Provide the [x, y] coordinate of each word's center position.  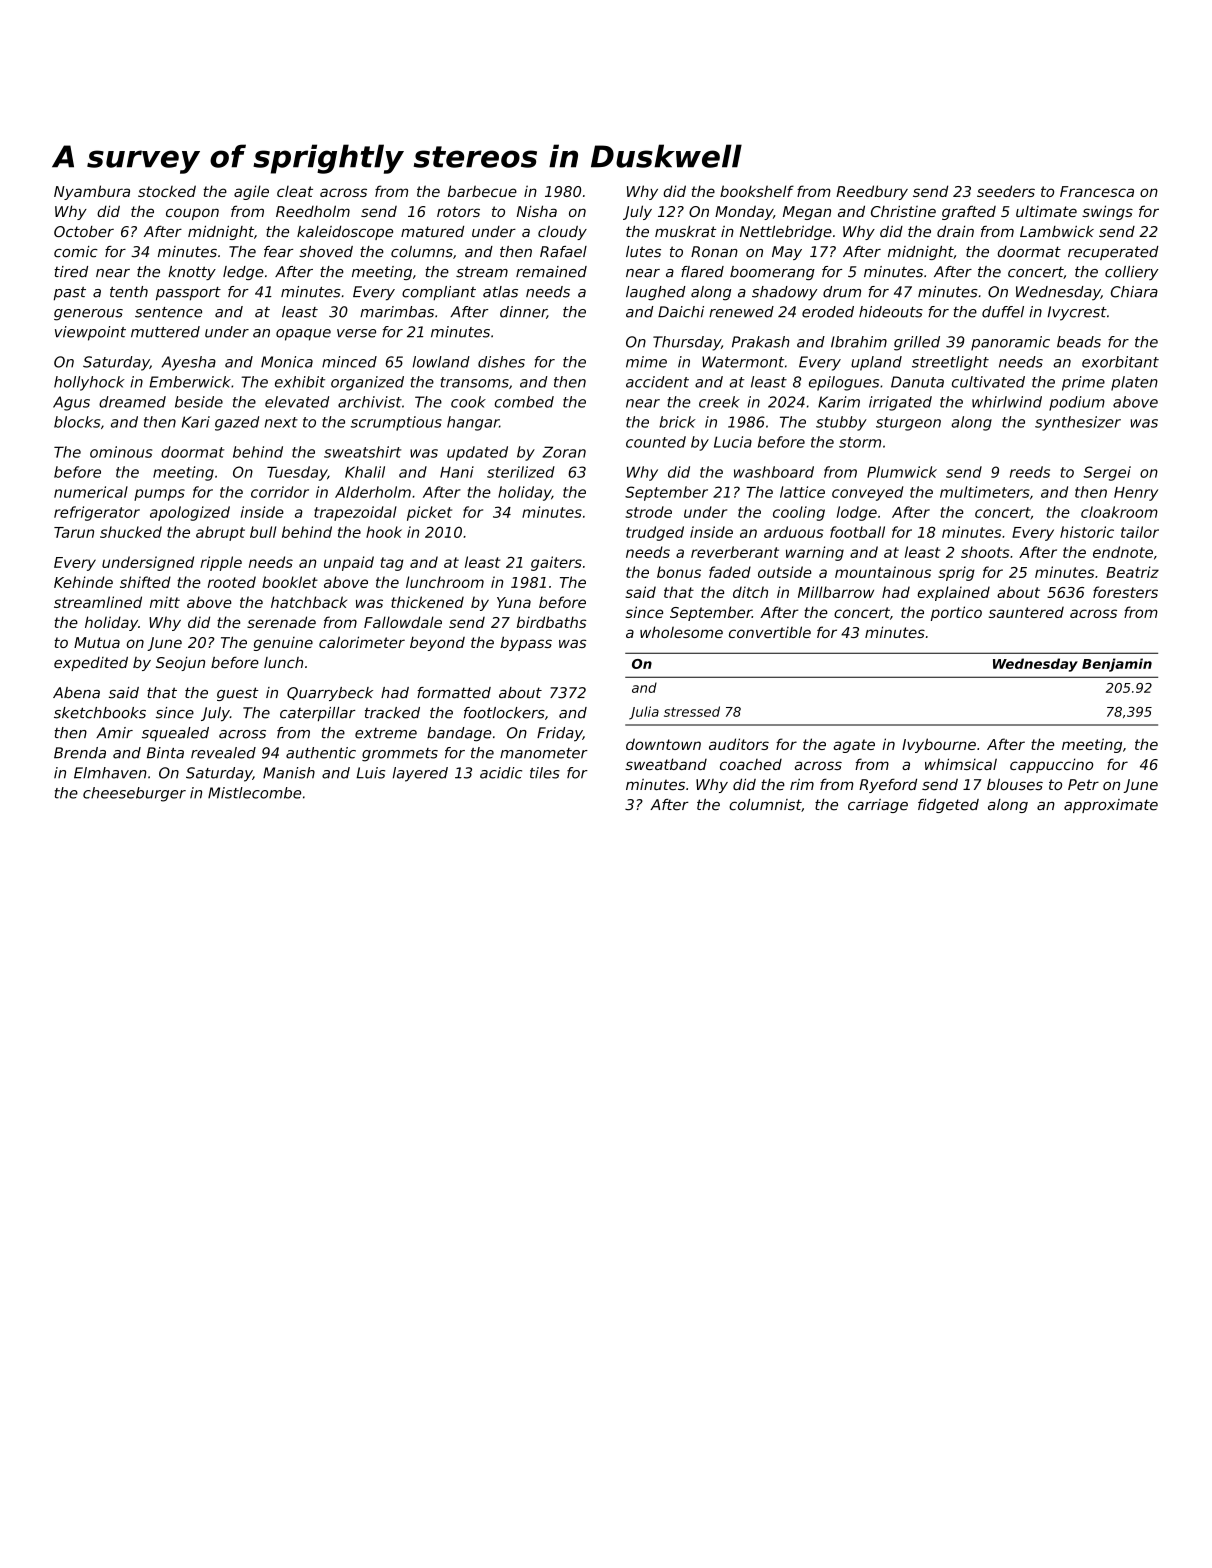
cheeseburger [134, 794]
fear [278, 252]
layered [420, 774]
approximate [1111, 806]
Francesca [1097, 191]
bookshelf [757, 191]
